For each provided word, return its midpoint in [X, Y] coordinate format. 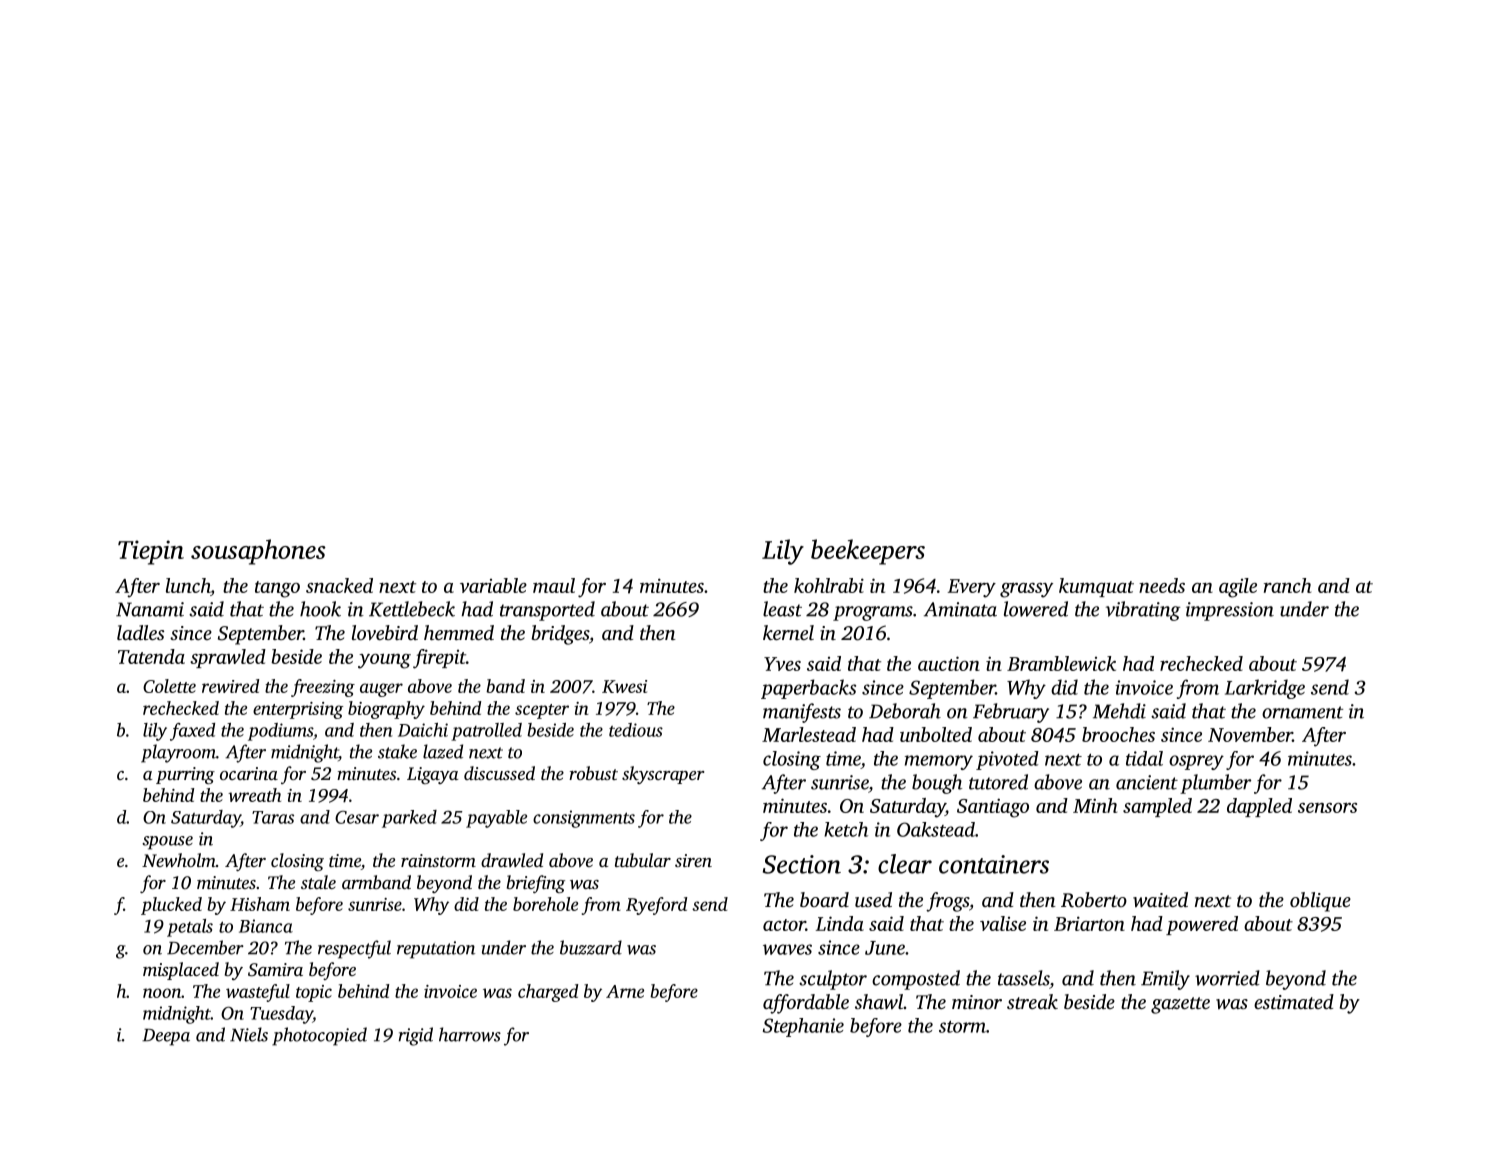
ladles [140, 632]
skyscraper [663, 775]
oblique [1320, 902]
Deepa [166, 1037]
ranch [1287, 585]
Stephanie [803, 1027]
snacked [339, 585]
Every [972, 588]
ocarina [249, 773]
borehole [545, 904]
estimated [1294, 1001]
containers [994, 864]
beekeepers [868, 552]
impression [1230, 611]
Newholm [179, 860]
